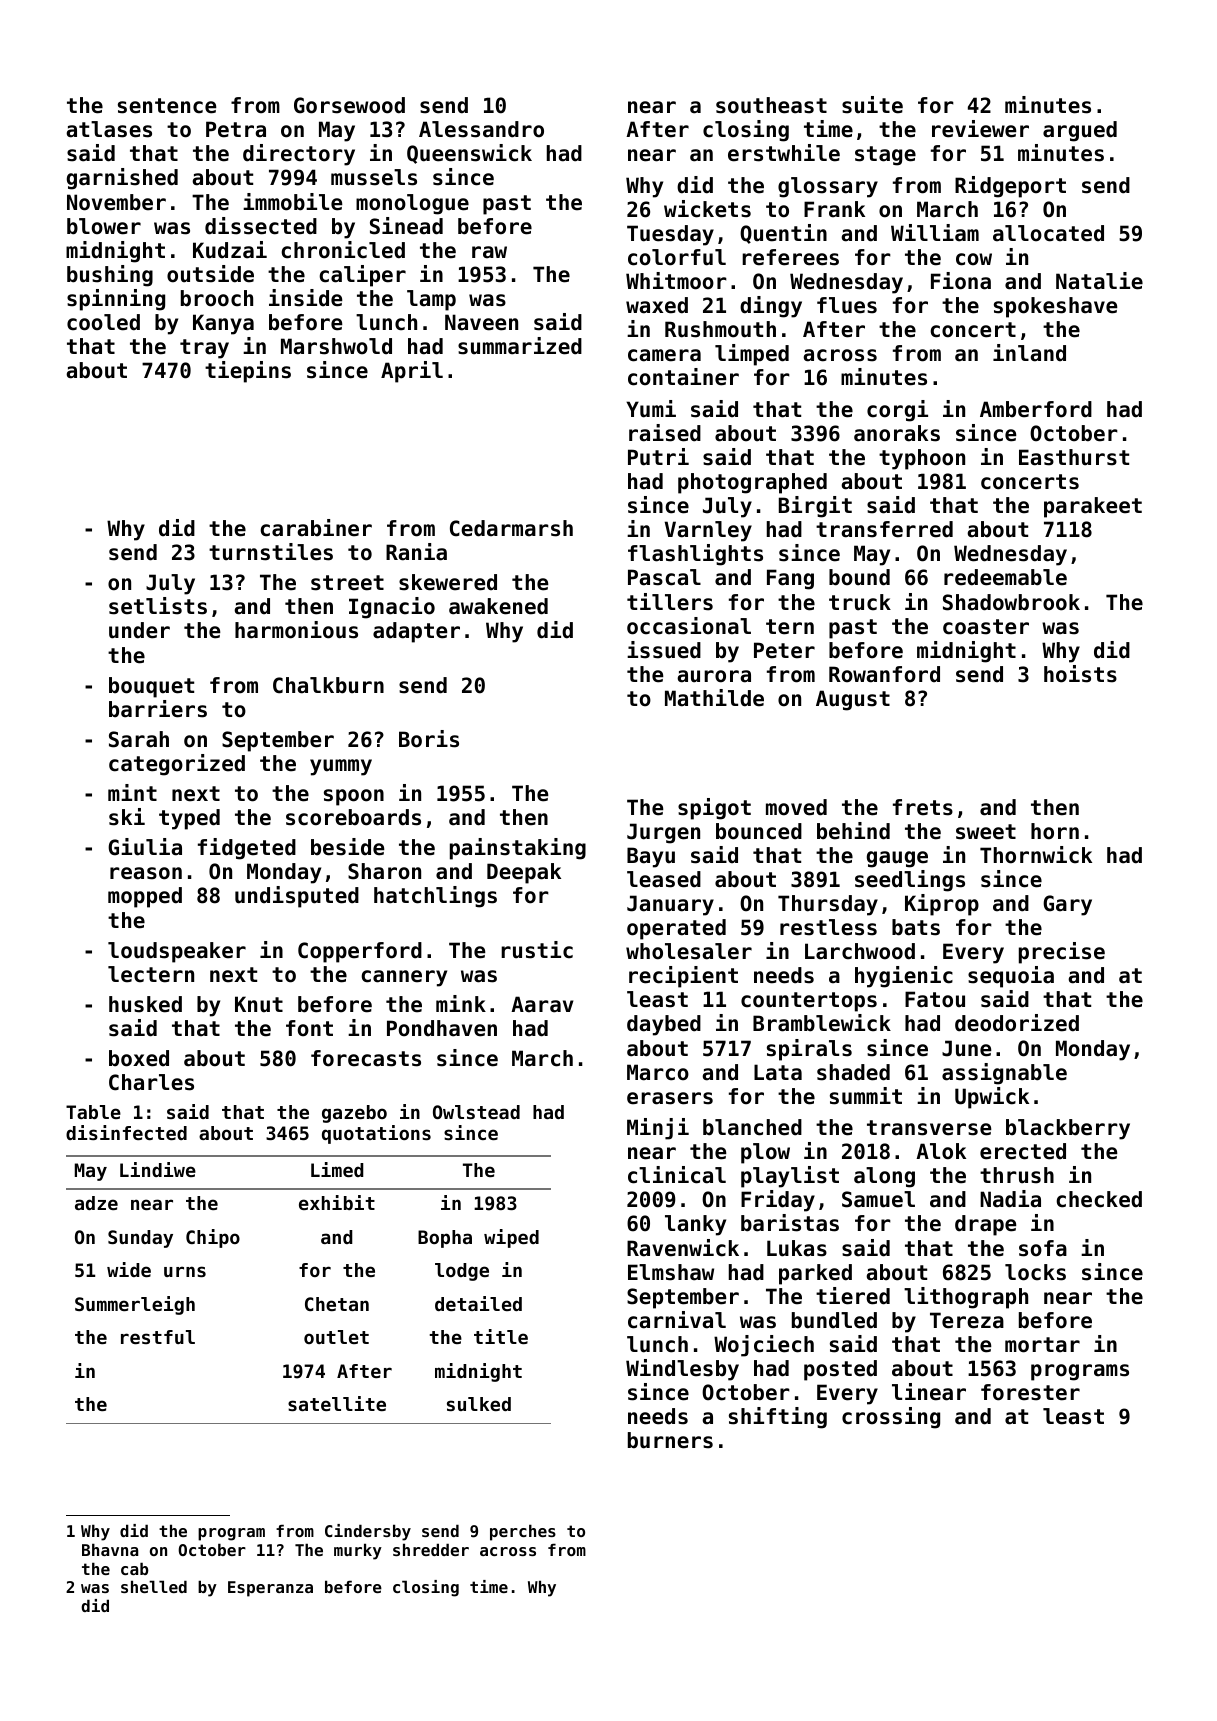 This screenshot has height=1721, width=1217. What do you see at coordinates (872, 105) in the screenshot?
I see `suite` at bounding box center [872, 105].
